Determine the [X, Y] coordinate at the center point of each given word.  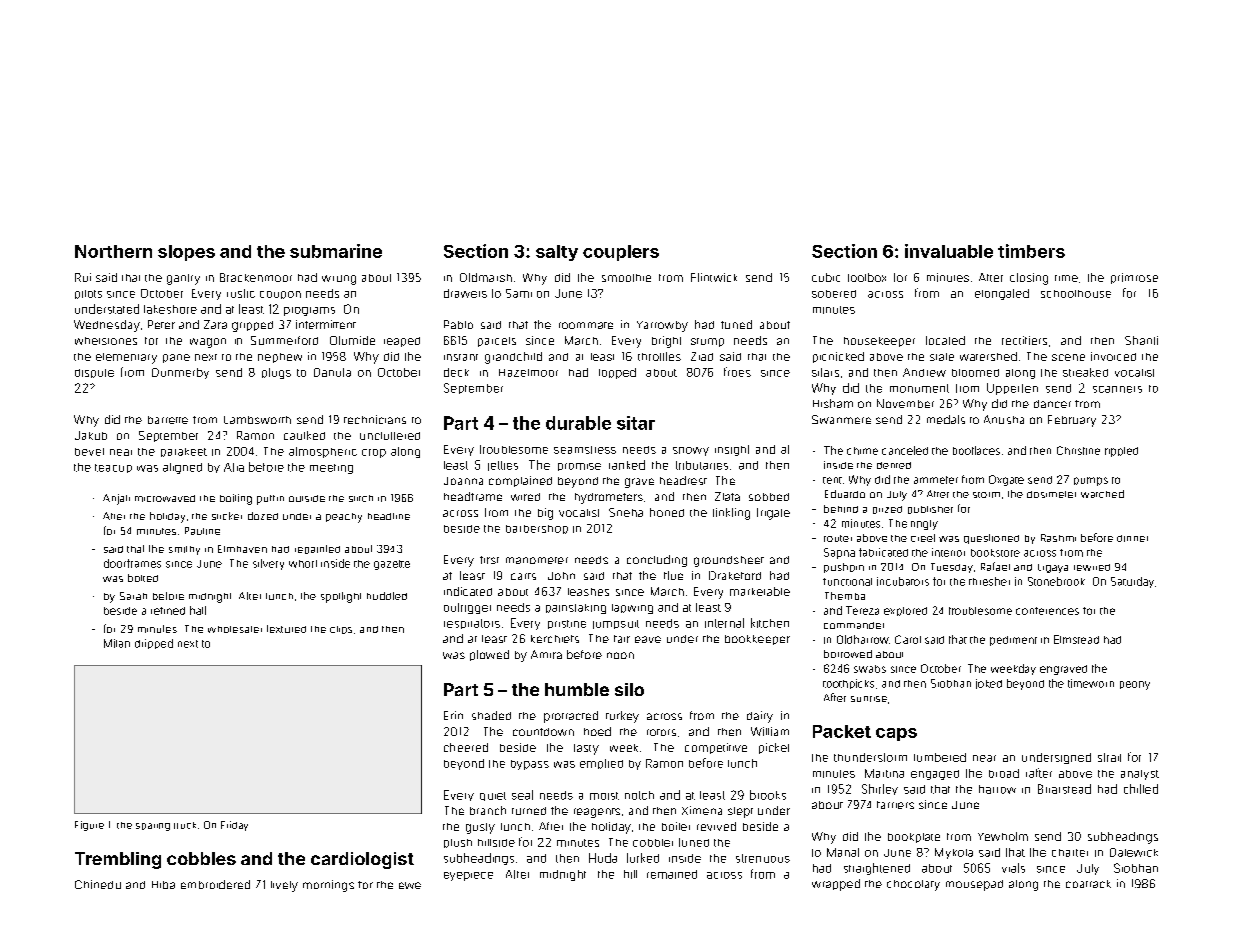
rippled [1121, 452]
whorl [303, 564]
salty [557, 253]
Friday [234, 826]
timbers [1031, 251]
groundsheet [729, 561]
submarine [336, 251]
